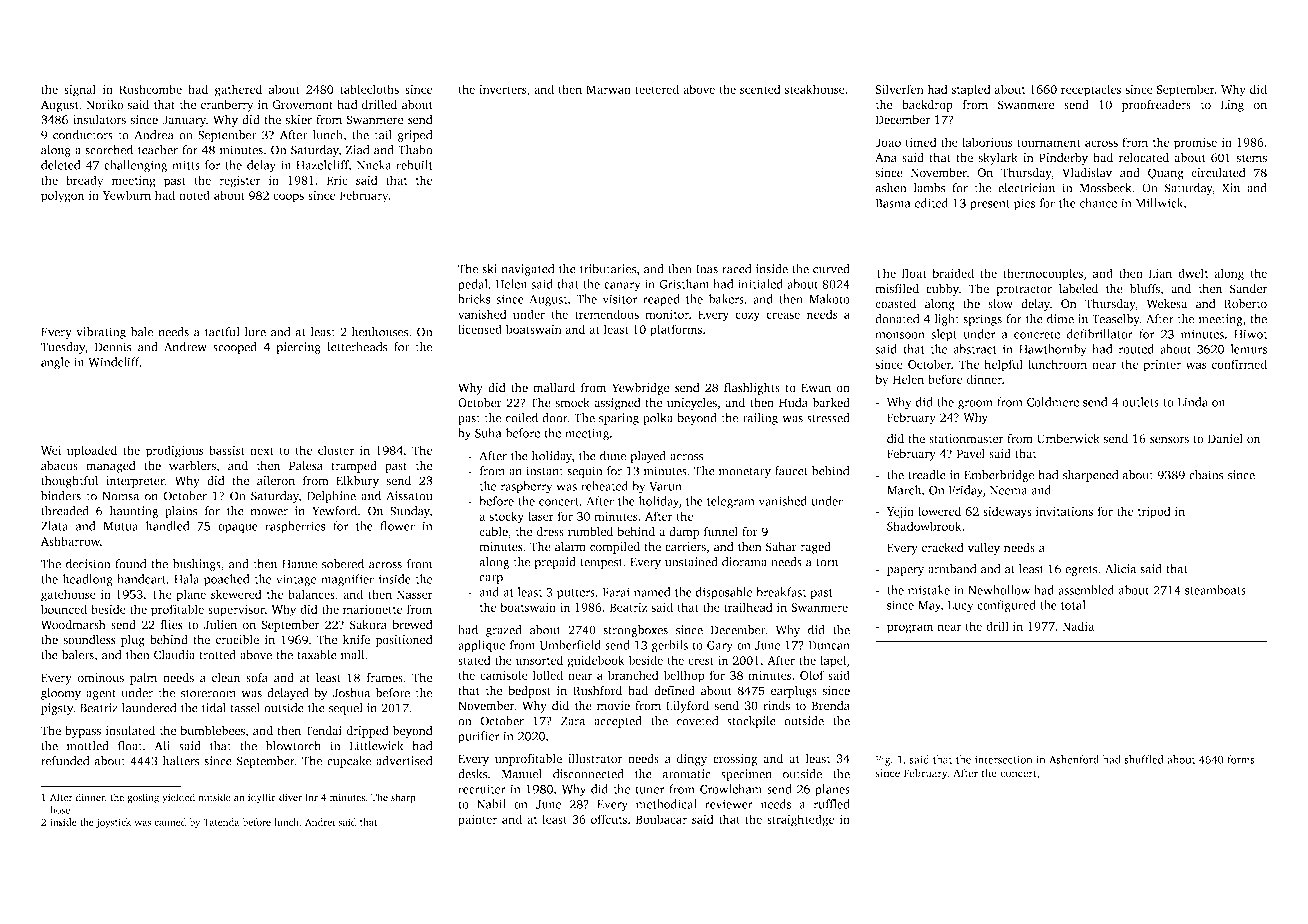 This screenshot has width=1308, height=924. Describe the element at coordinates (1231, 188) in the screenshot. I see `Xin` at that location.
